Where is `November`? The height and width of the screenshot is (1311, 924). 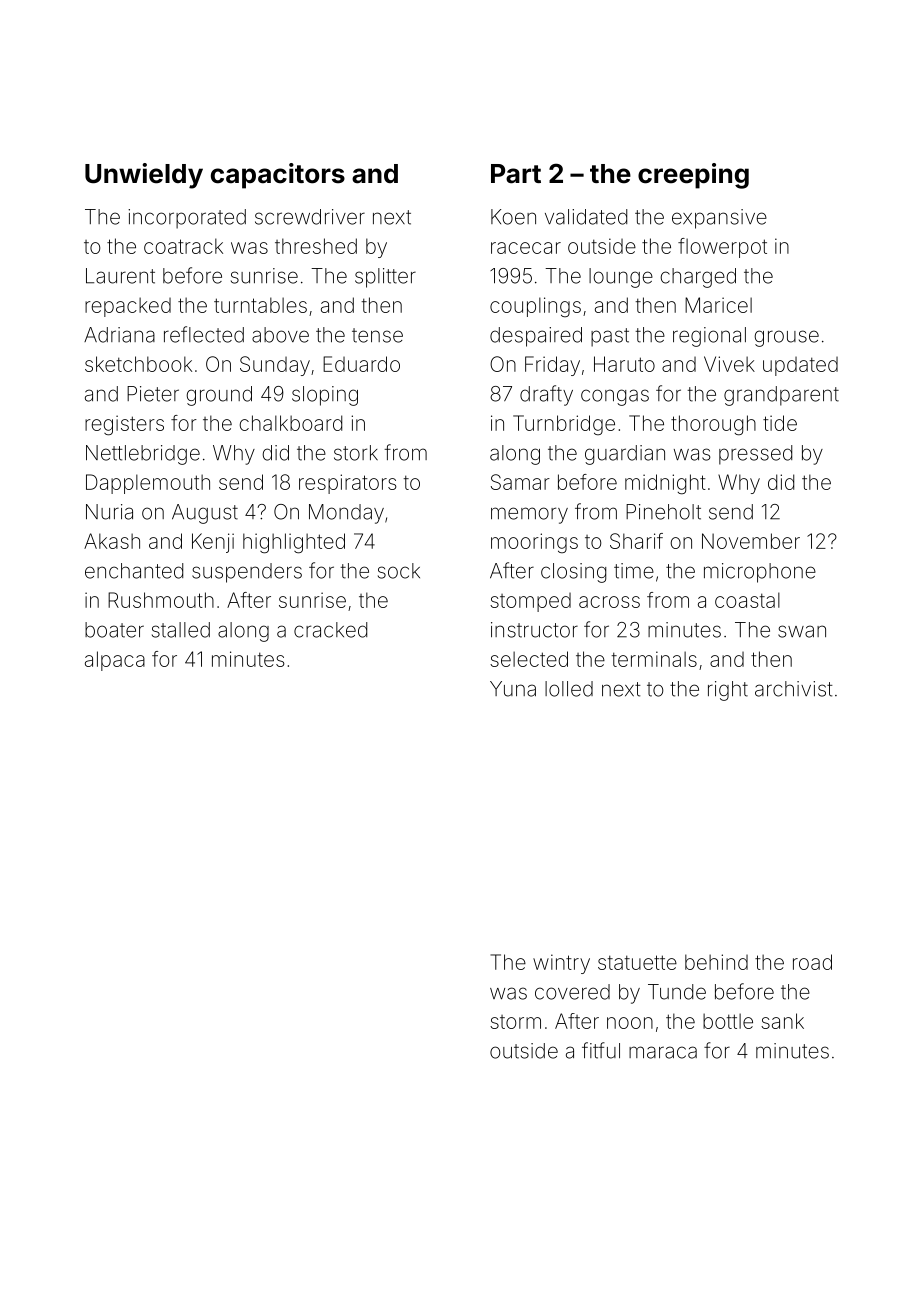 November is located at coordinates (751, 541).
